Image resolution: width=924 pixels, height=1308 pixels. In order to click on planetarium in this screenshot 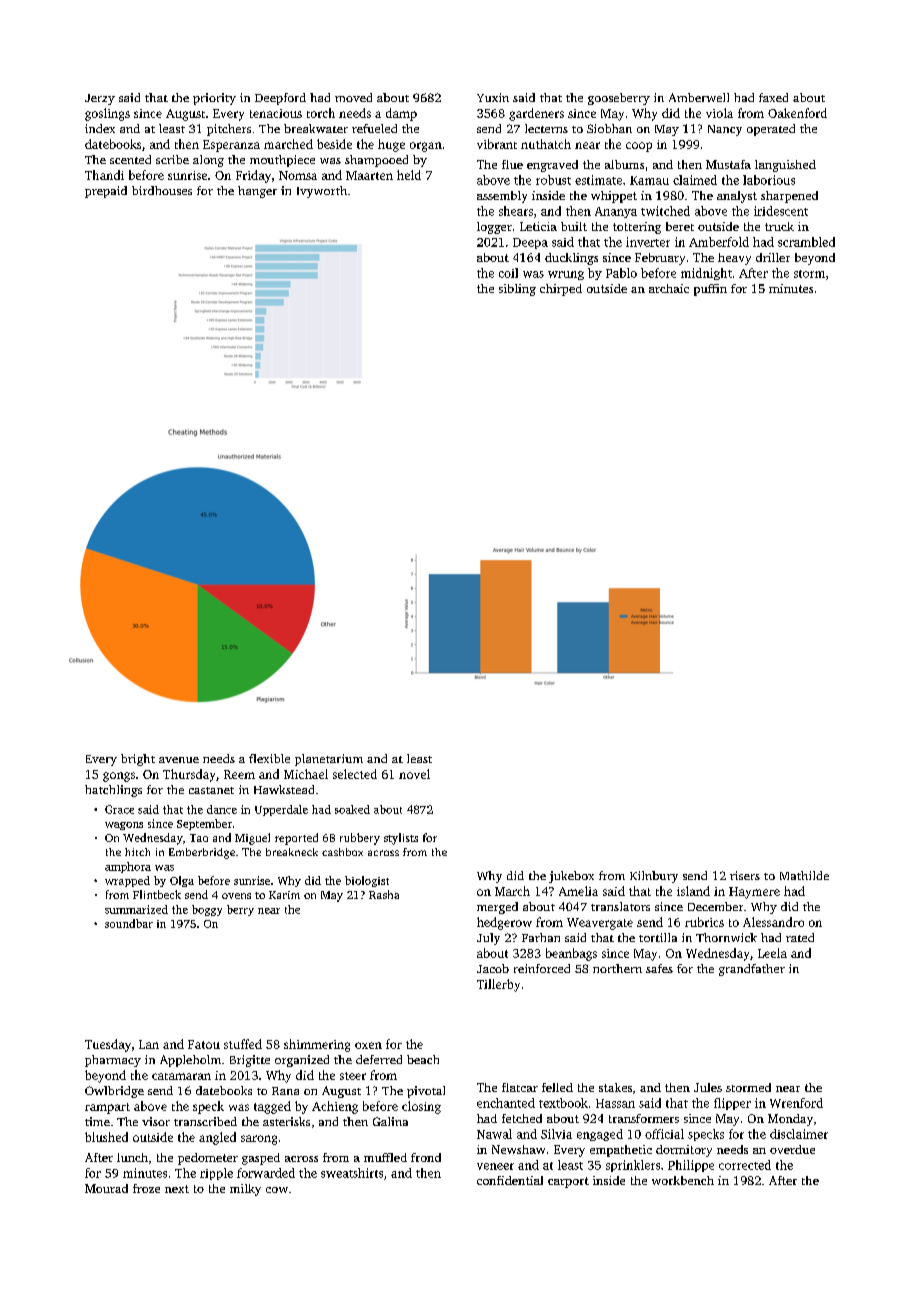, I will do `click(329, 760)`.
